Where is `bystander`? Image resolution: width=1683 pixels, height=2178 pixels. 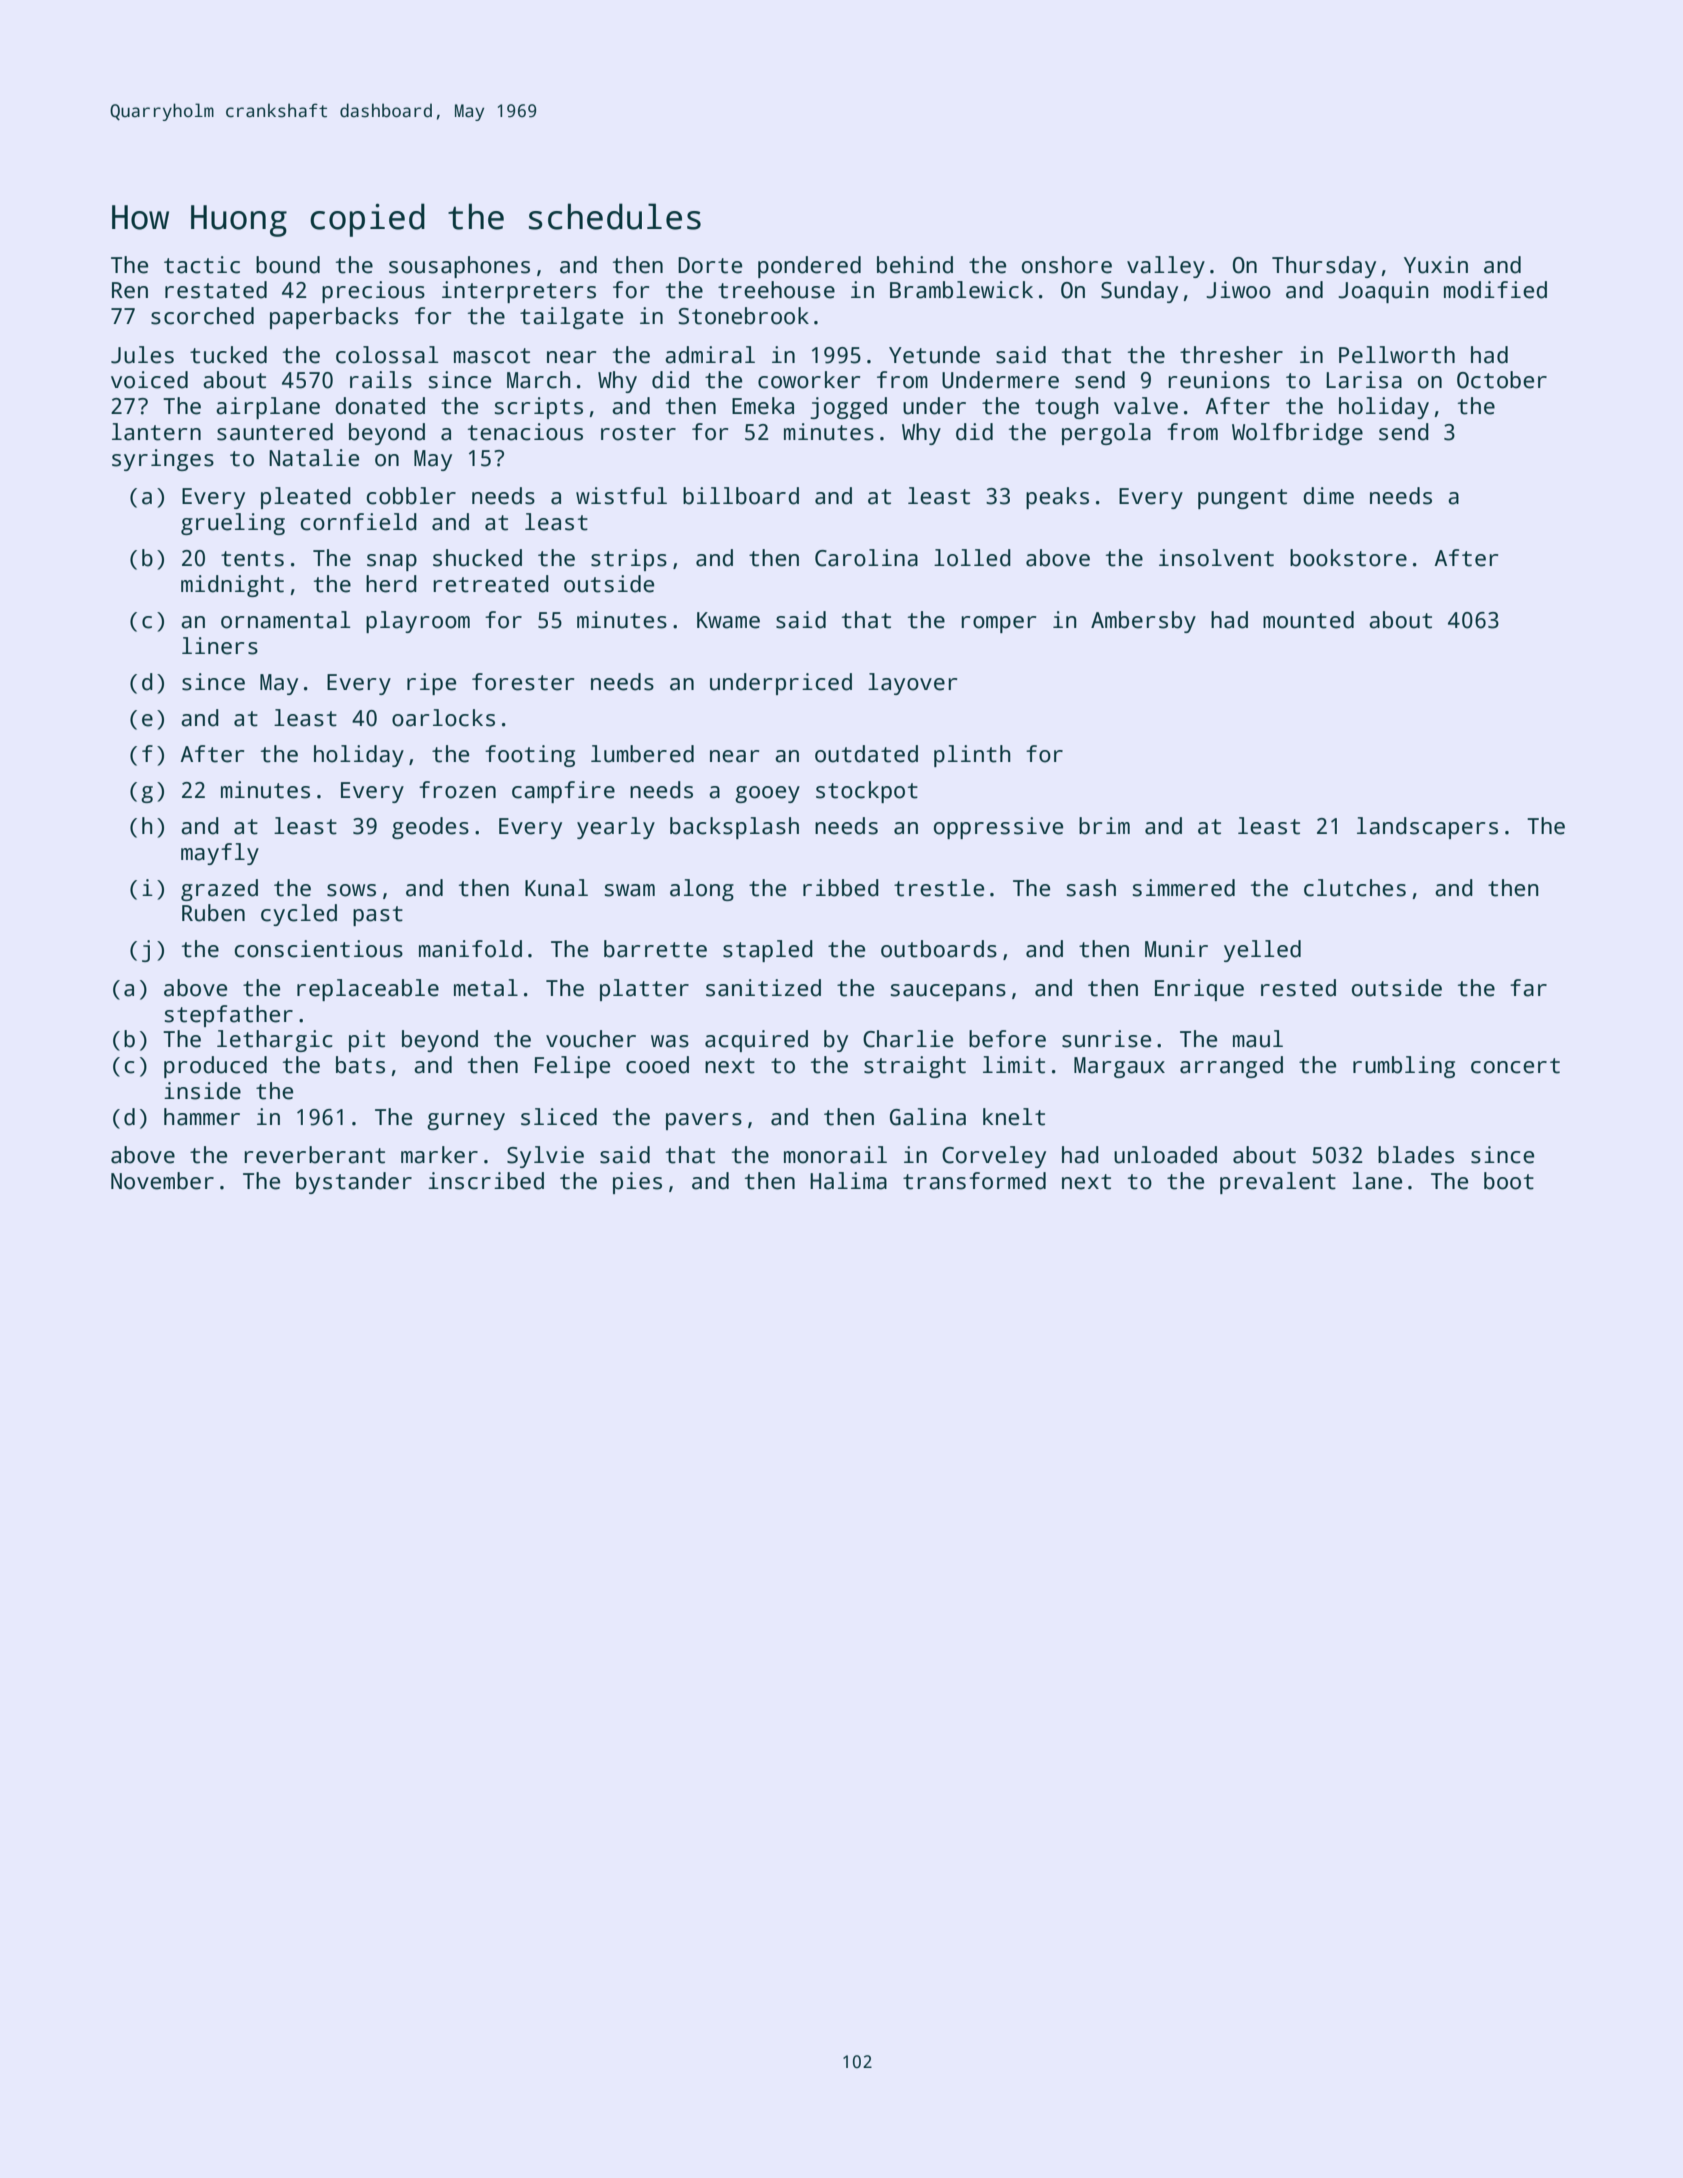 bystander is located at coordinates (354, 1183).
